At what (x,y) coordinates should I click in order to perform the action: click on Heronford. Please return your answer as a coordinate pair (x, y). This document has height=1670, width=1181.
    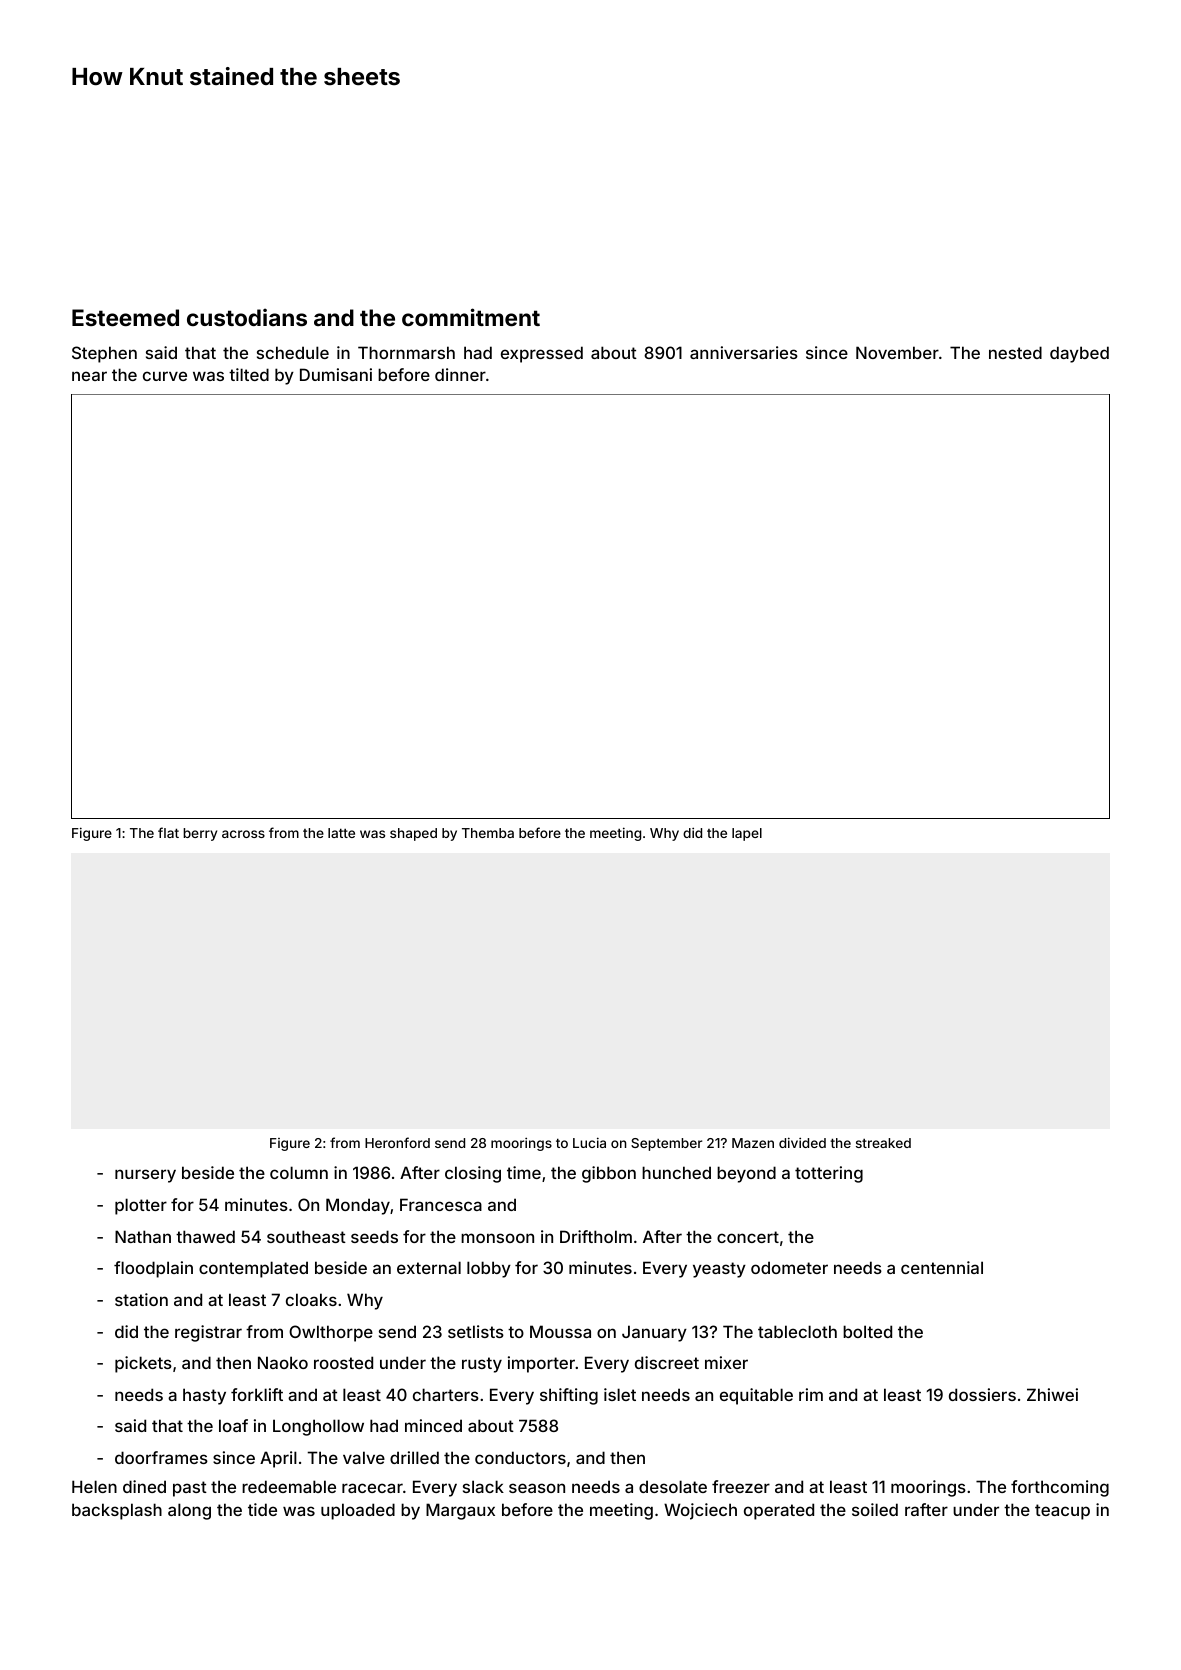
    Looking at the image, I should click on (397, 1142).
